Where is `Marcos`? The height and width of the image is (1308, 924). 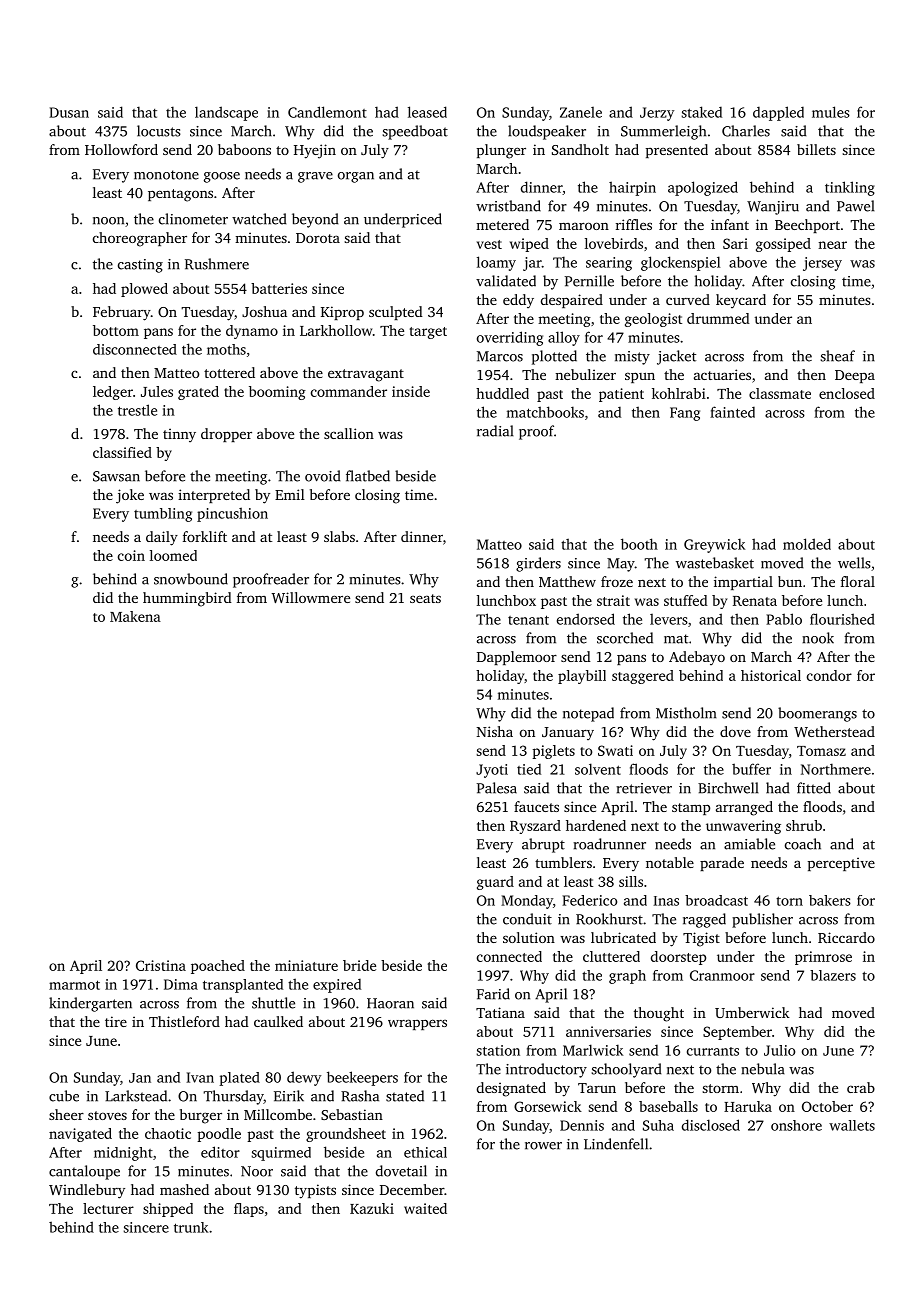
Marcos is located at coordinates (500, 356).
